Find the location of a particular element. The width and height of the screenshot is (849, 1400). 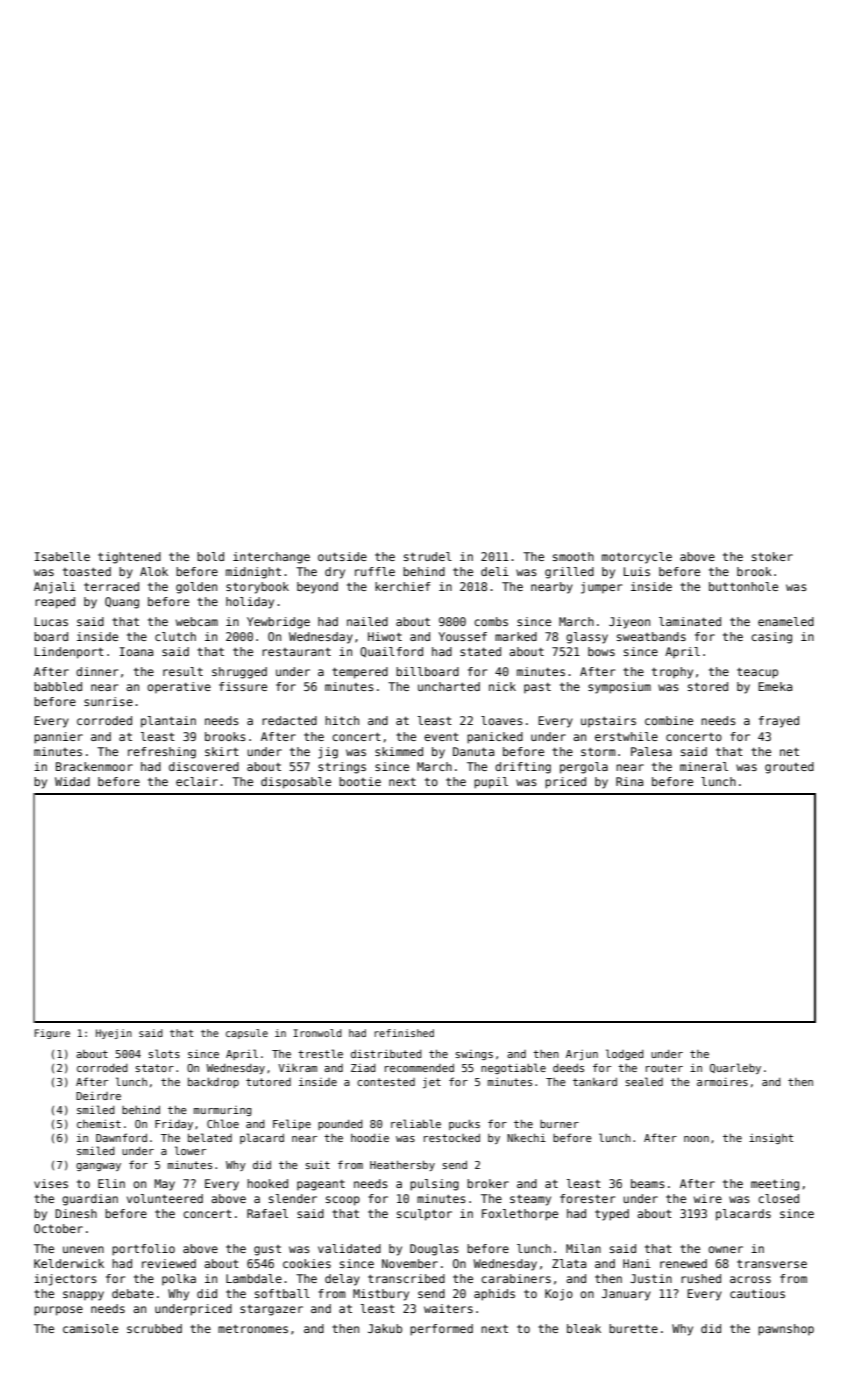

Figure is located at coordinates (52, 1034).
